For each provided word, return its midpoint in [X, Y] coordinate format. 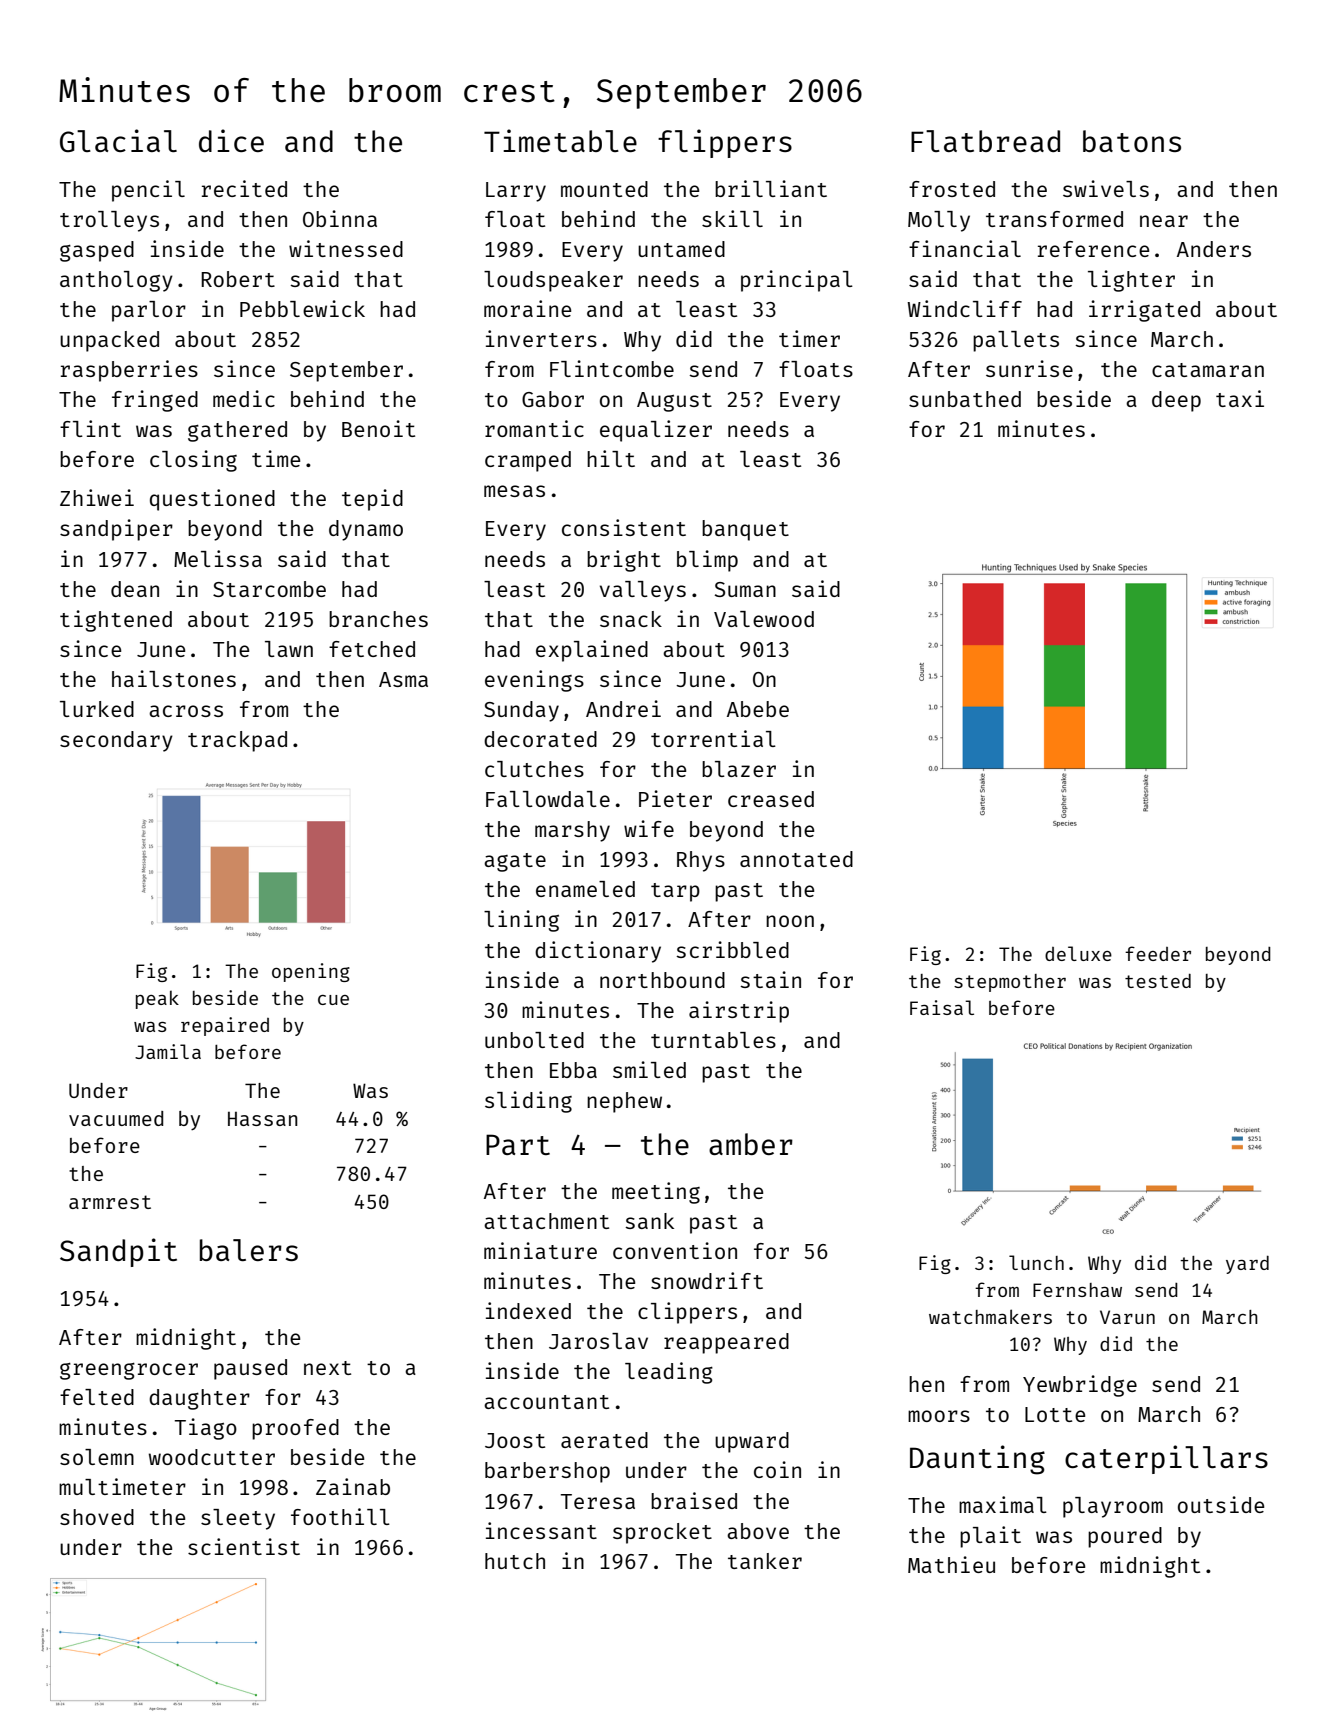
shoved [97, 1517]
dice [231, 140]
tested [1158, 981]
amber [751, 1144]
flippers [725, 143]
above [758, 1531]
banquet [745, 530]
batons [1132, 141]
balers [249, 1250]
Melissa [218, 558]
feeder [1158, 953]
